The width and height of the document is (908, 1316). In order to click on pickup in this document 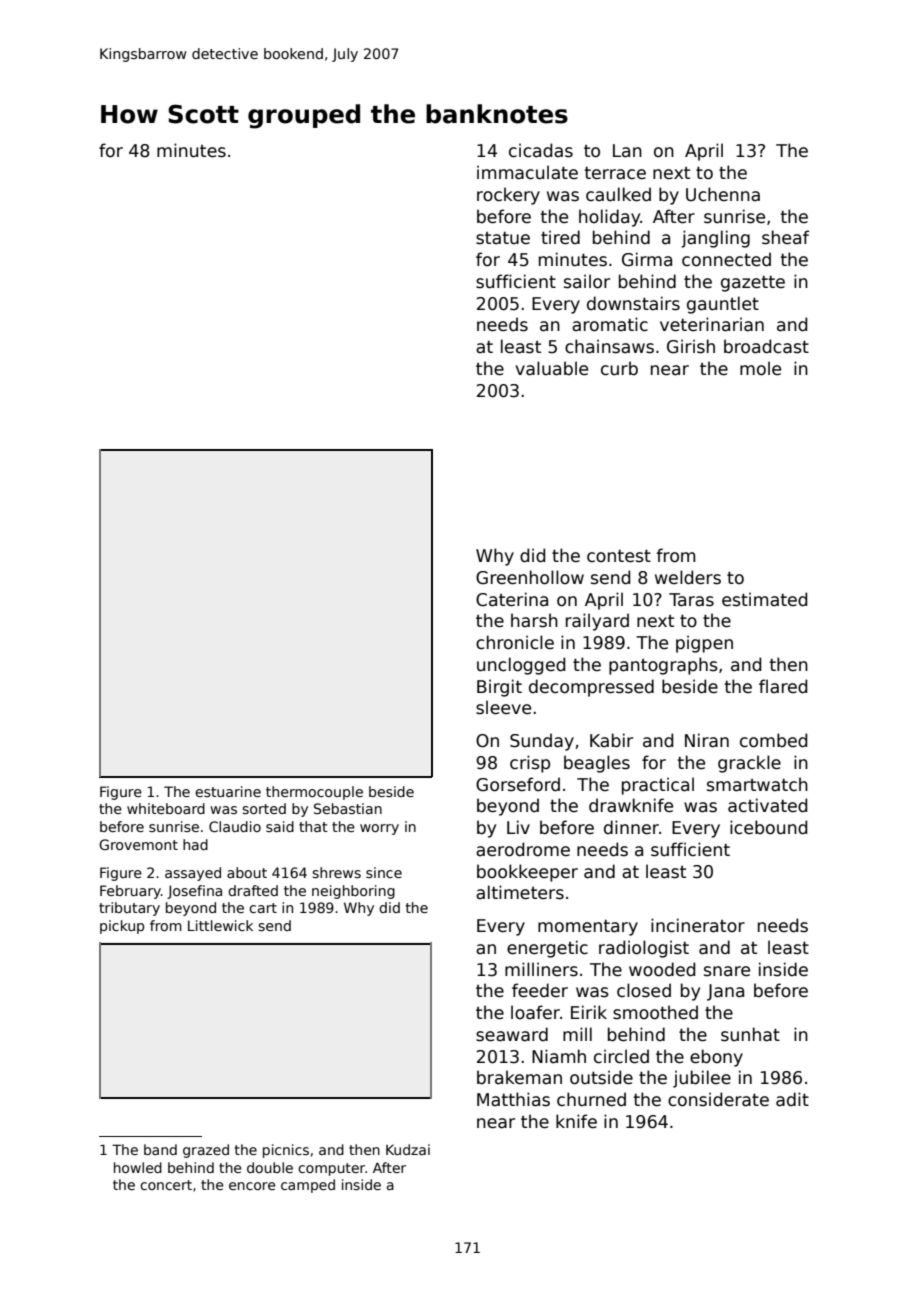, I will do `click(122, 927)`.
